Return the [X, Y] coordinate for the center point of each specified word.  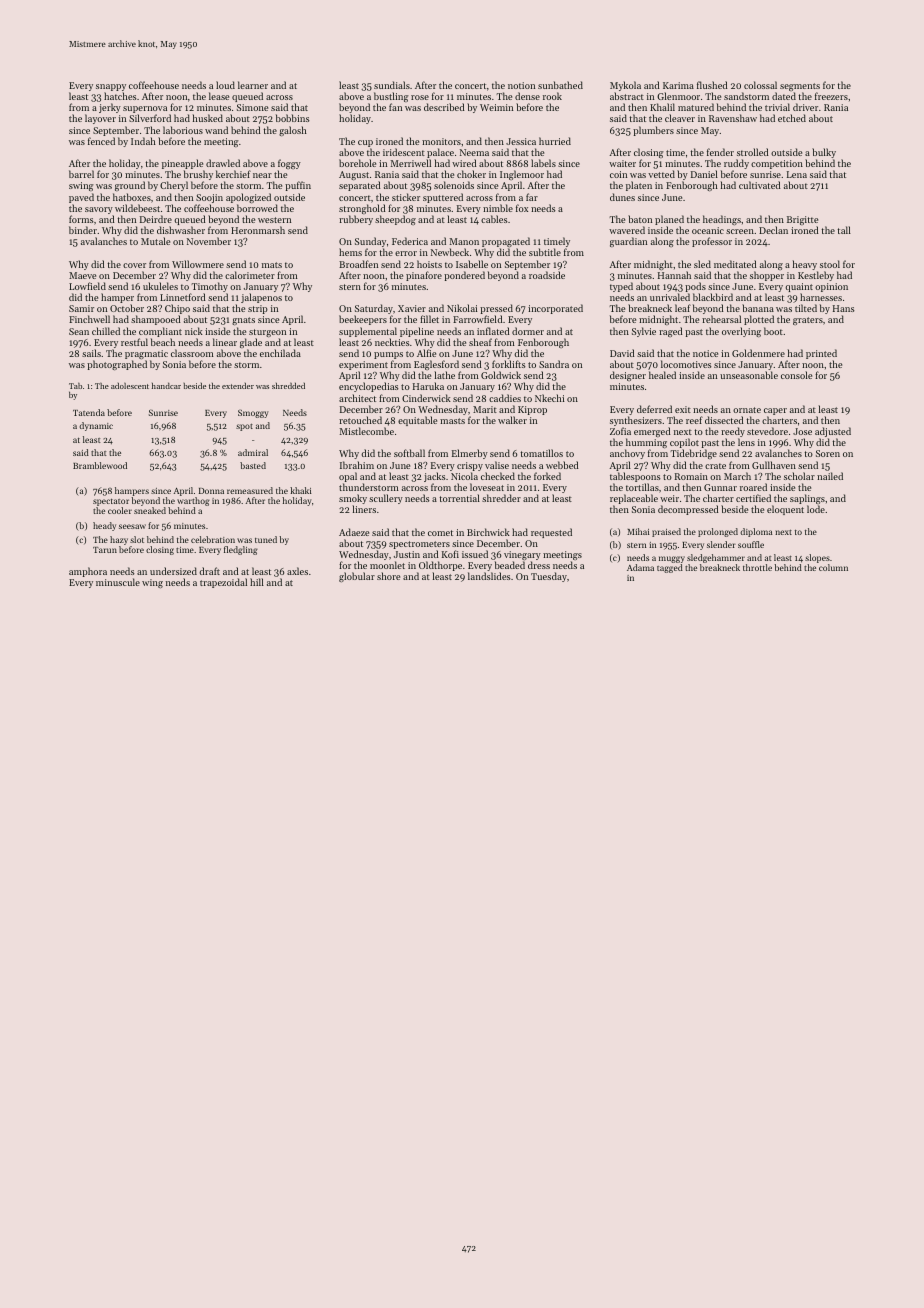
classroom [192, 353]
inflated [493, 331]
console [796, 375]
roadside [547, 275]
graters [808, 321]
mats [272, 265]
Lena [797, 174]
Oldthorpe [440, 567]
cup [365, 143]
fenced [101, 141]
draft [209, 571]
